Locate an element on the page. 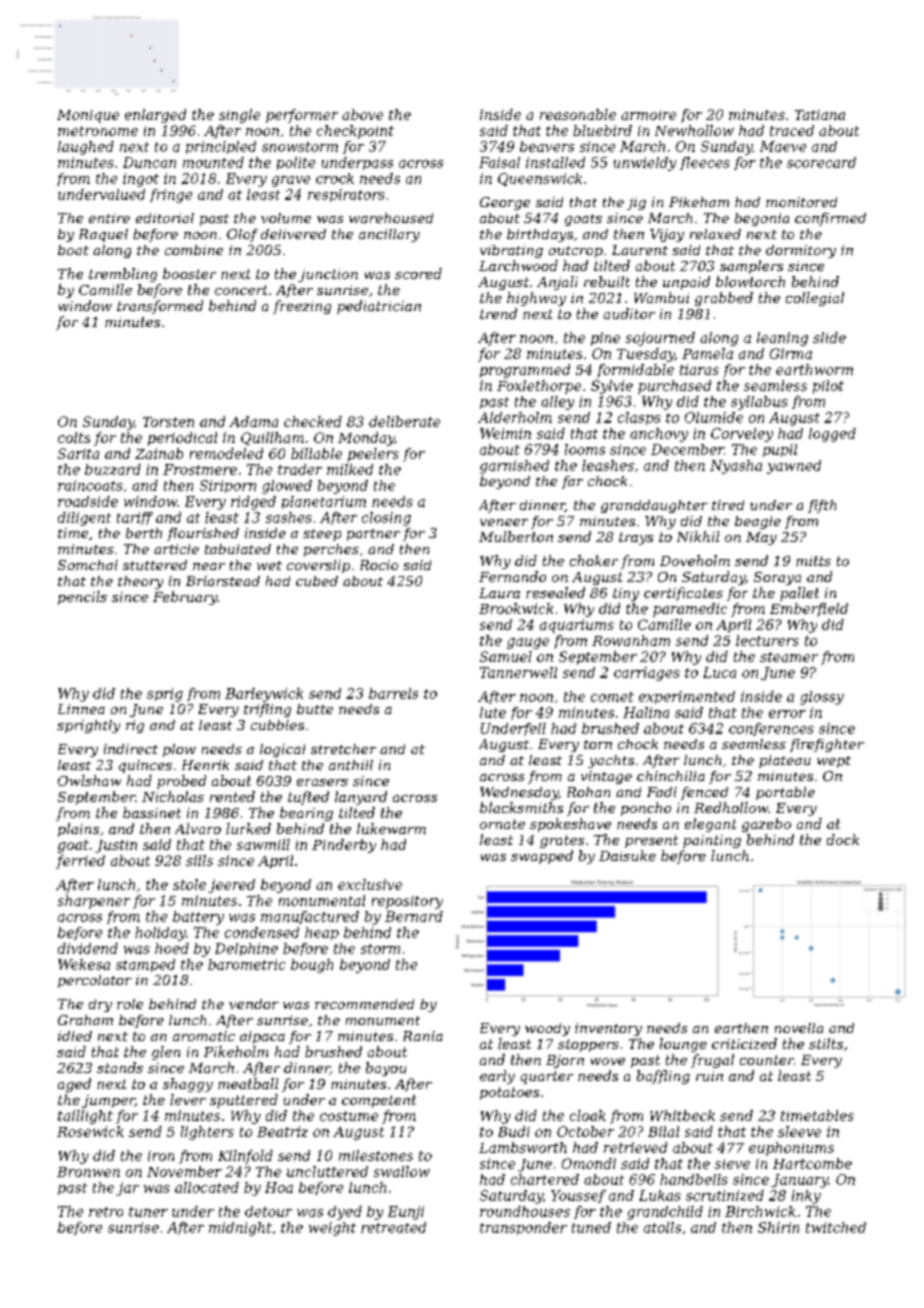 The width and height of the page is (924, 1308). tuned is located at coordinates (591, 1227).
